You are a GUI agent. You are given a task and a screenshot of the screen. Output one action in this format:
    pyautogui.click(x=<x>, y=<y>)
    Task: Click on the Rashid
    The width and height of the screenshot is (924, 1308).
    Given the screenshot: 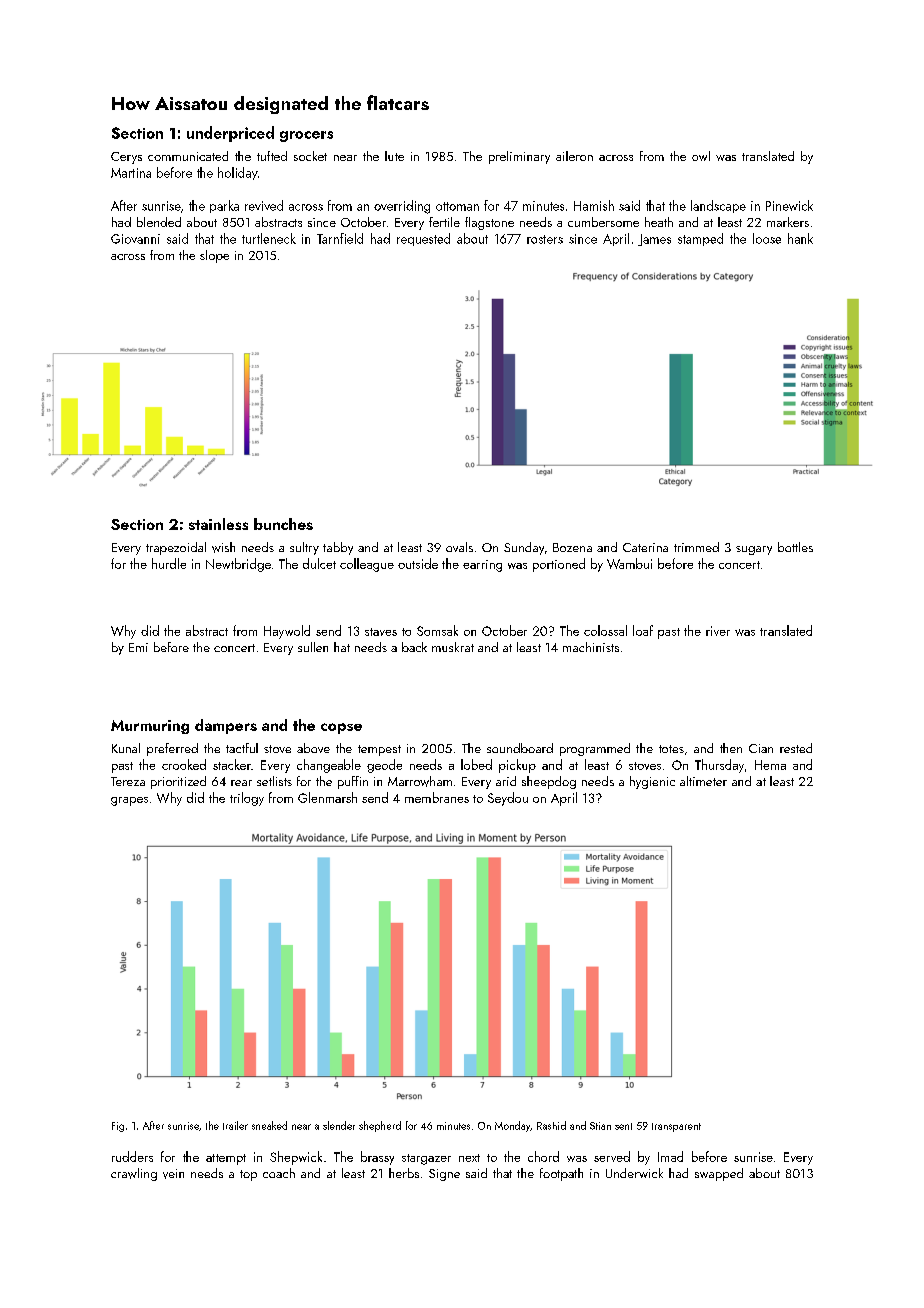 What is the action you would take?
    pyautogui.click(x=551, y=1125)
